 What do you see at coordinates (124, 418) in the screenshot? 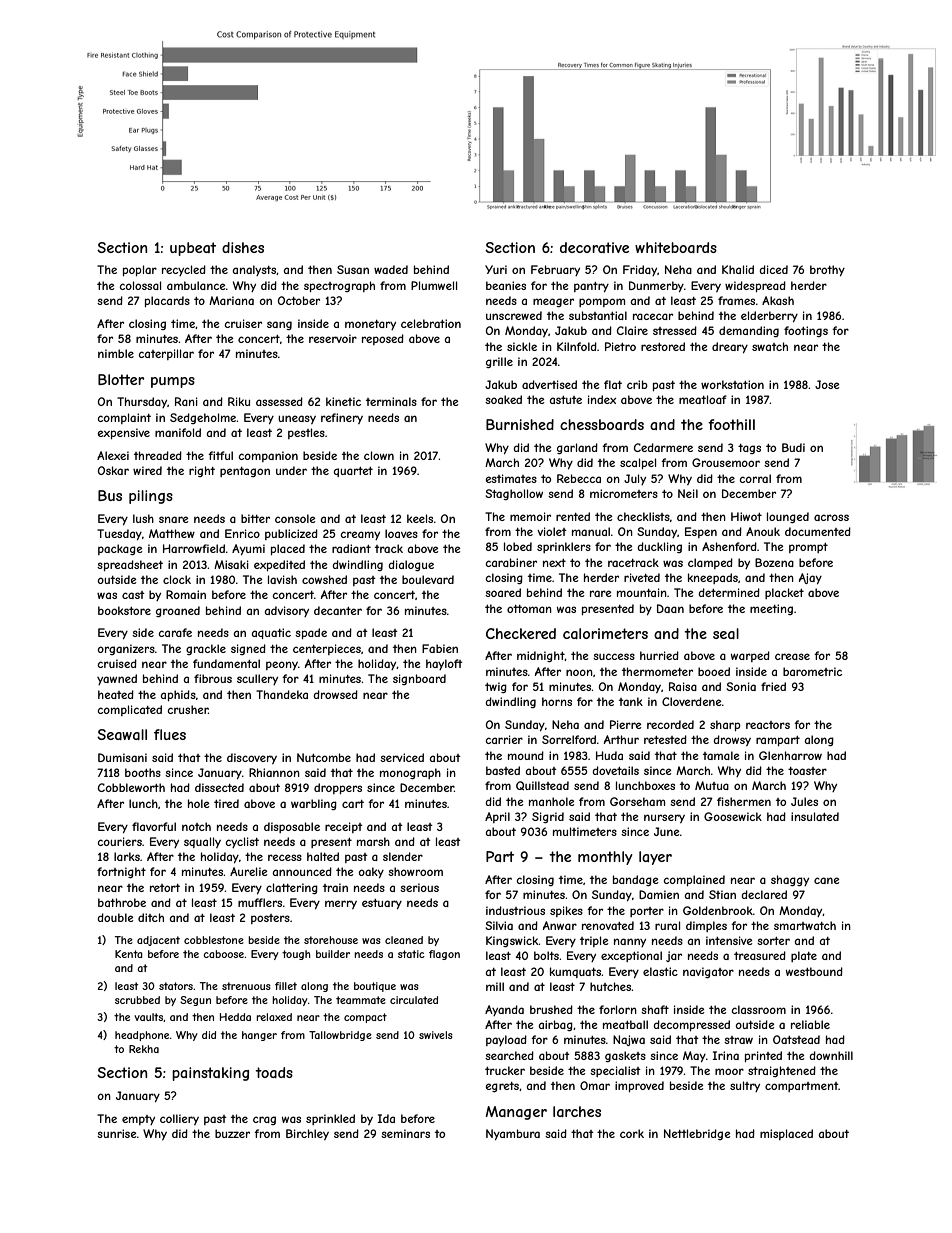
I see `complaint` at bounding box center [124, 418].
